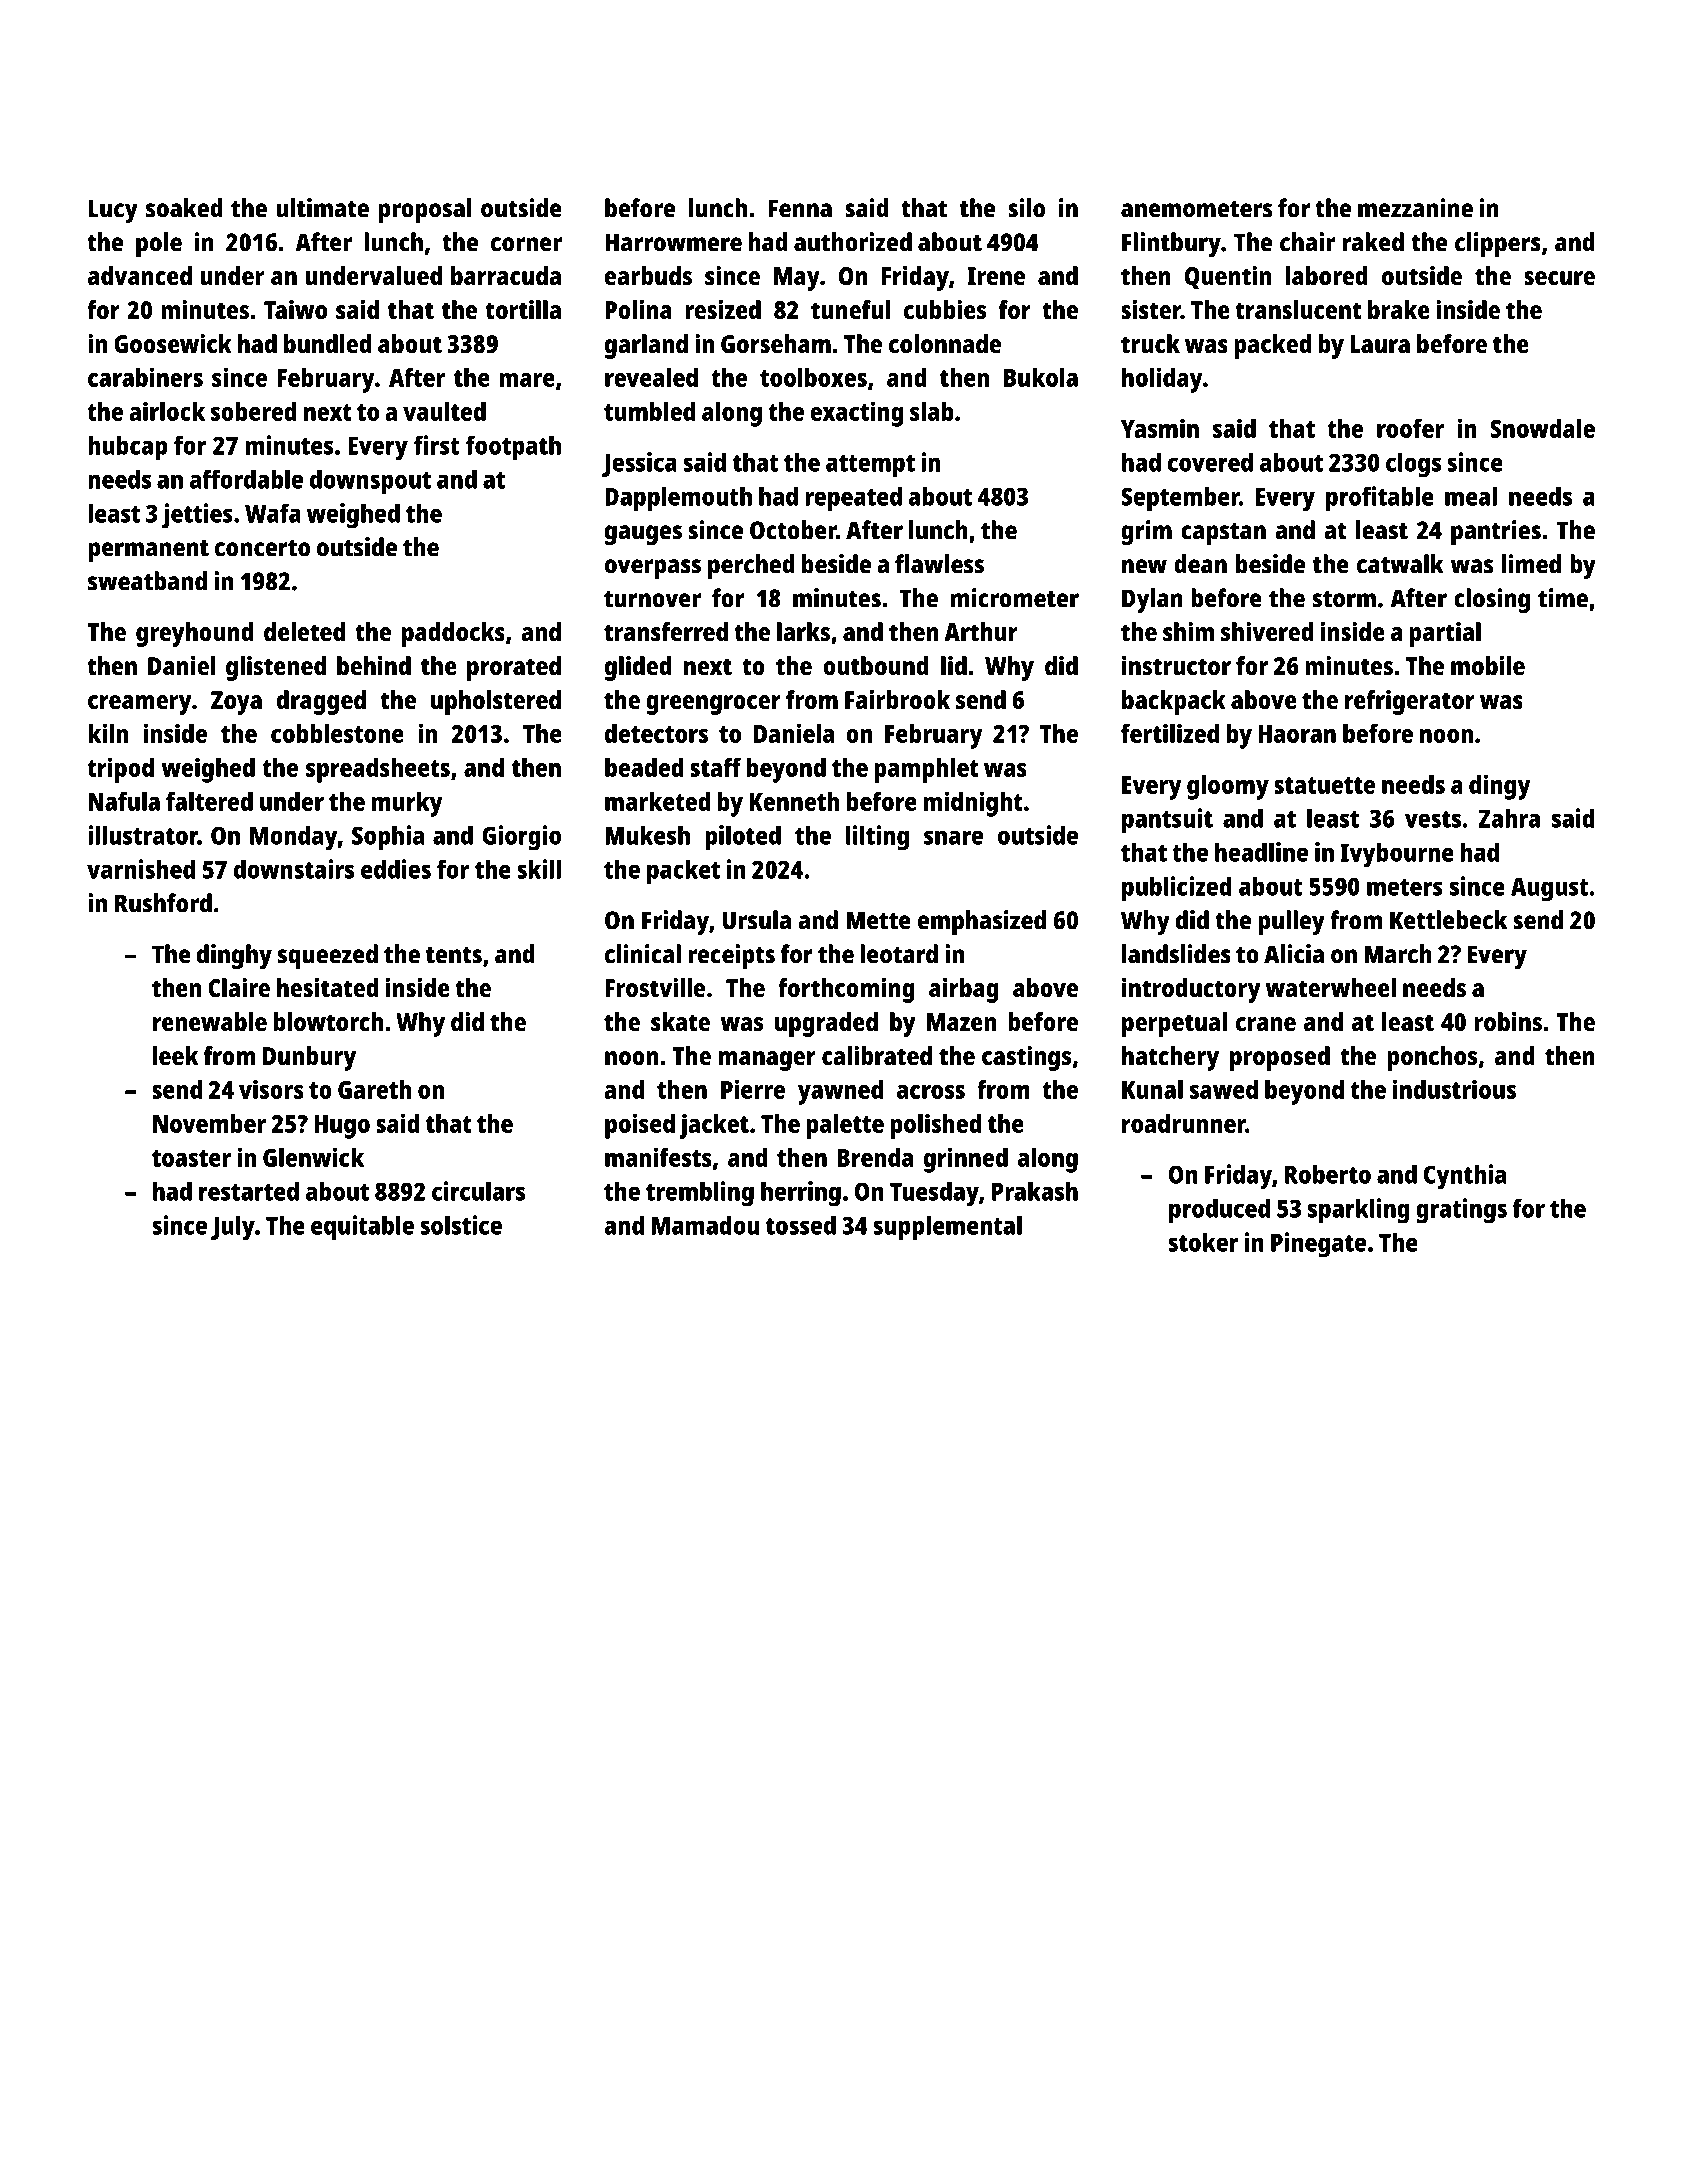 The width and height of the screenshot is (1683, 2178). I want to click on pantsuit, so click(1167, 821).
